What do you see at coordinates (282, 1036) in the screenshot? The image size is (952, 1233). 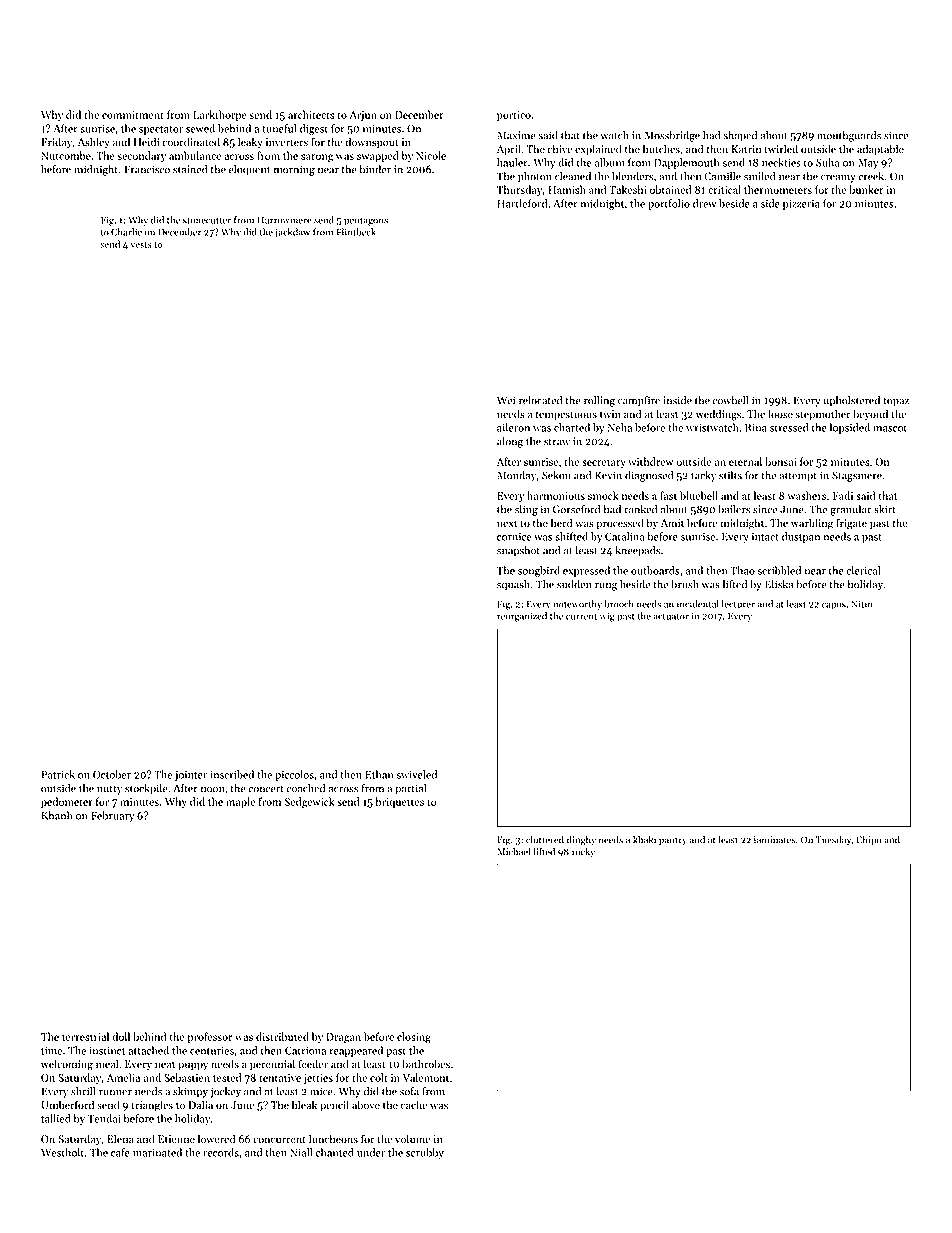 I see `distributed` at bounding box center [282, 1036].
